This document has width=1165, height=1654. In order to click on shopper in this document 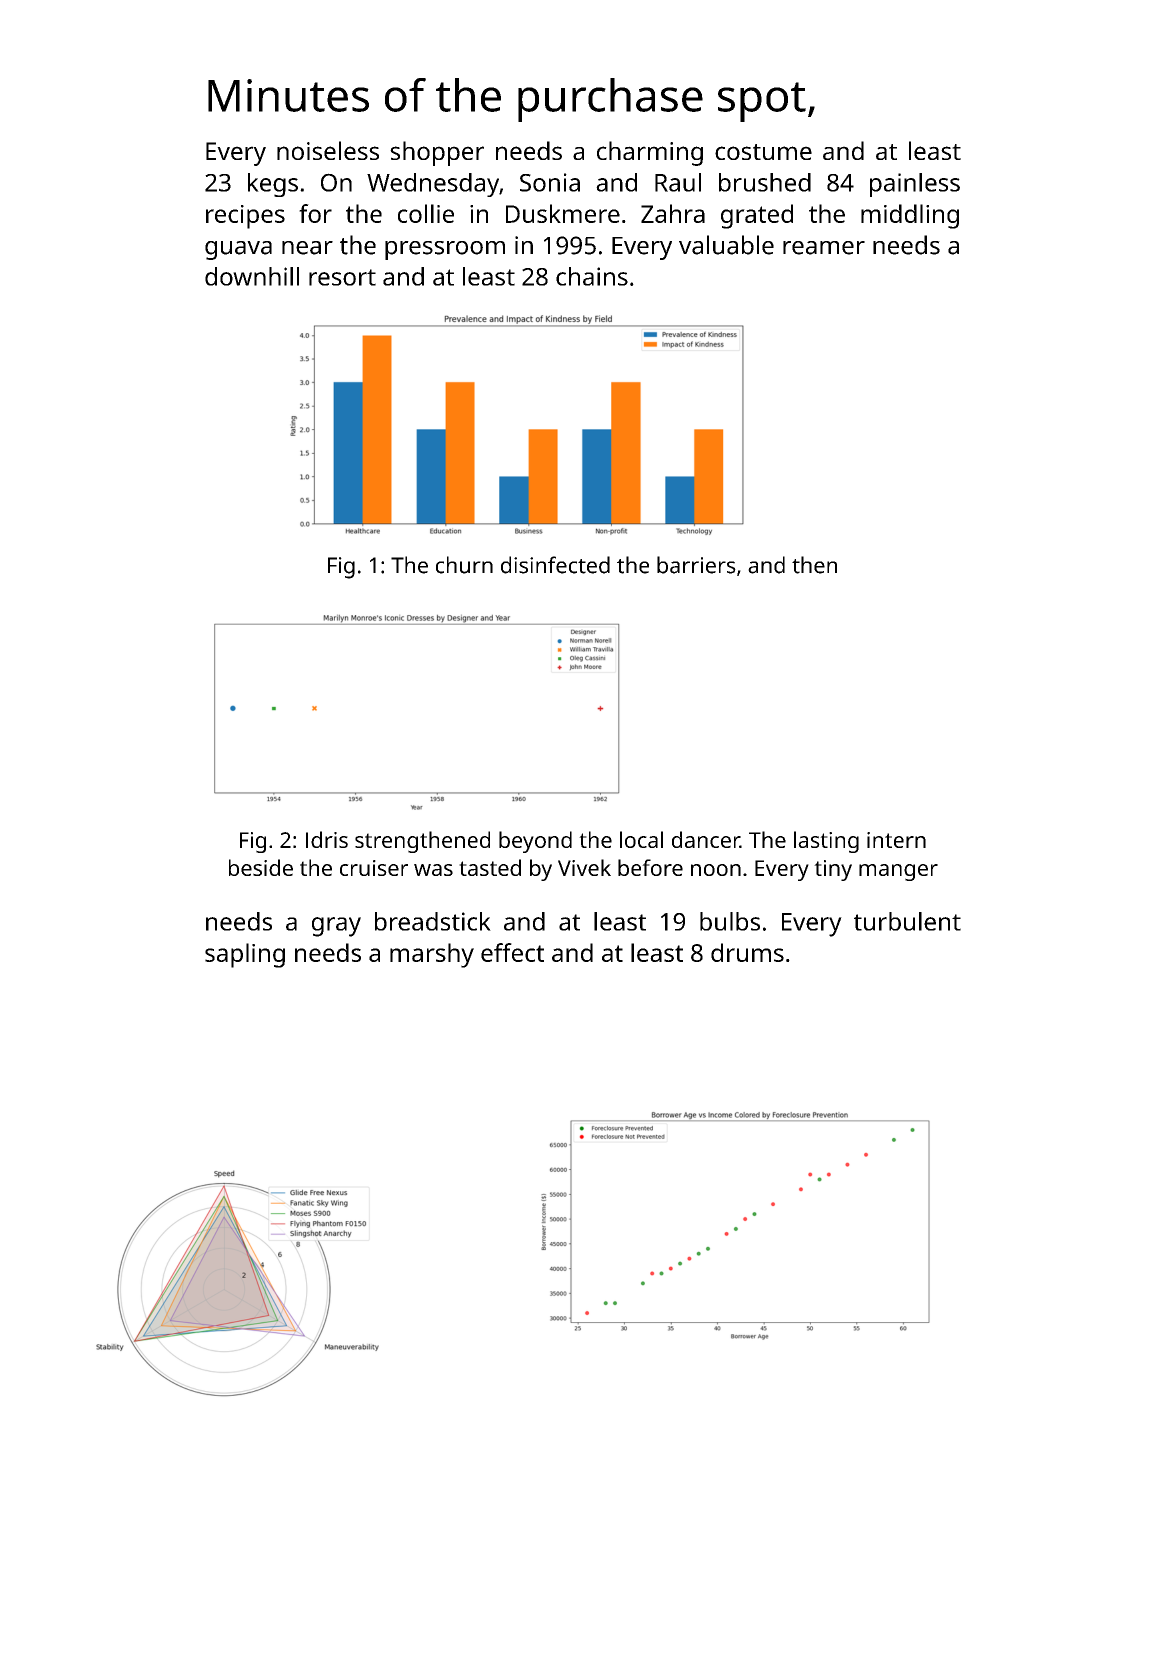, I will do `click(437, 153)`.
